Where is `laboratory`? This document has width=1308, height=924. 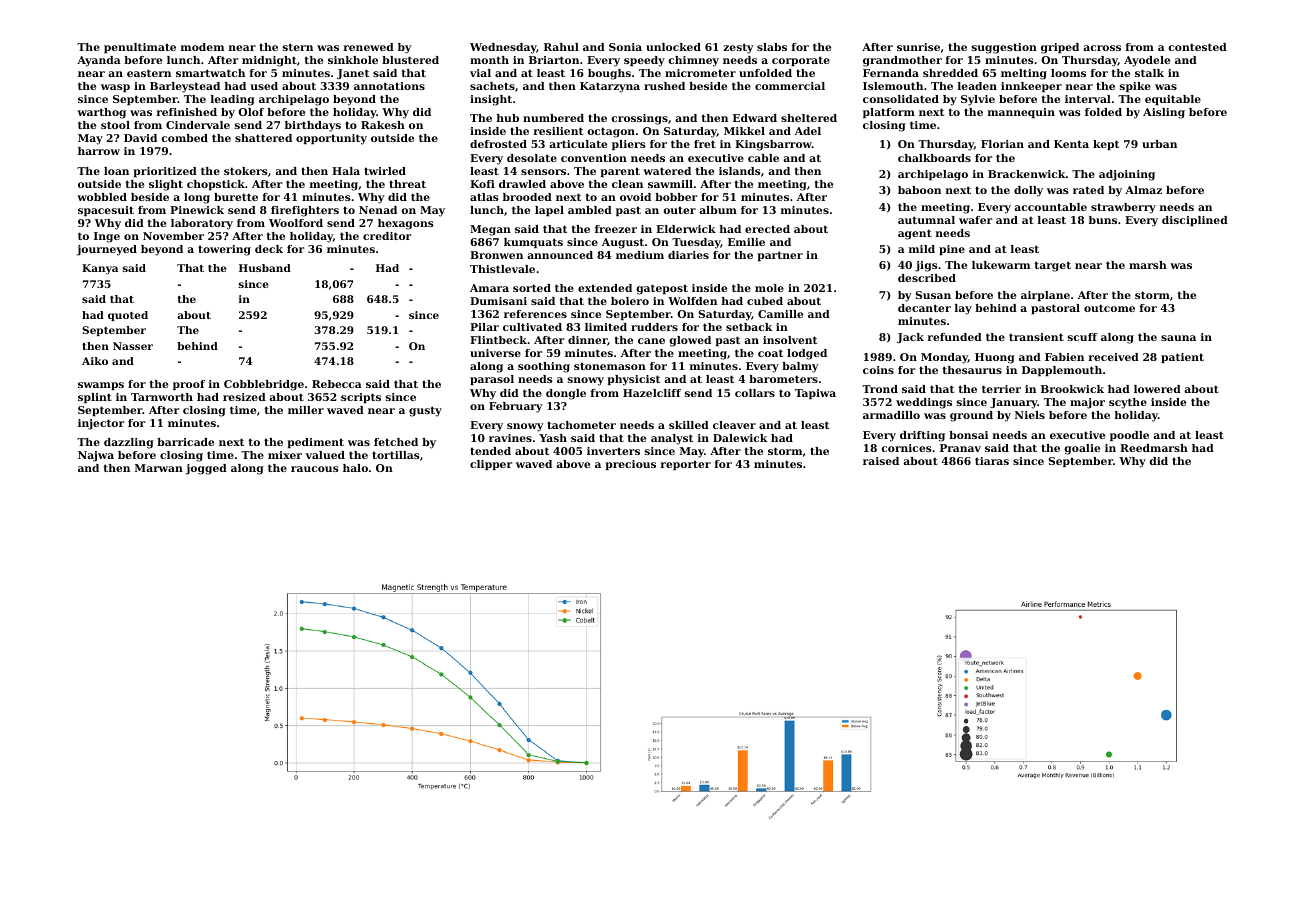 laboratory is located at coordinates (202, 224).
